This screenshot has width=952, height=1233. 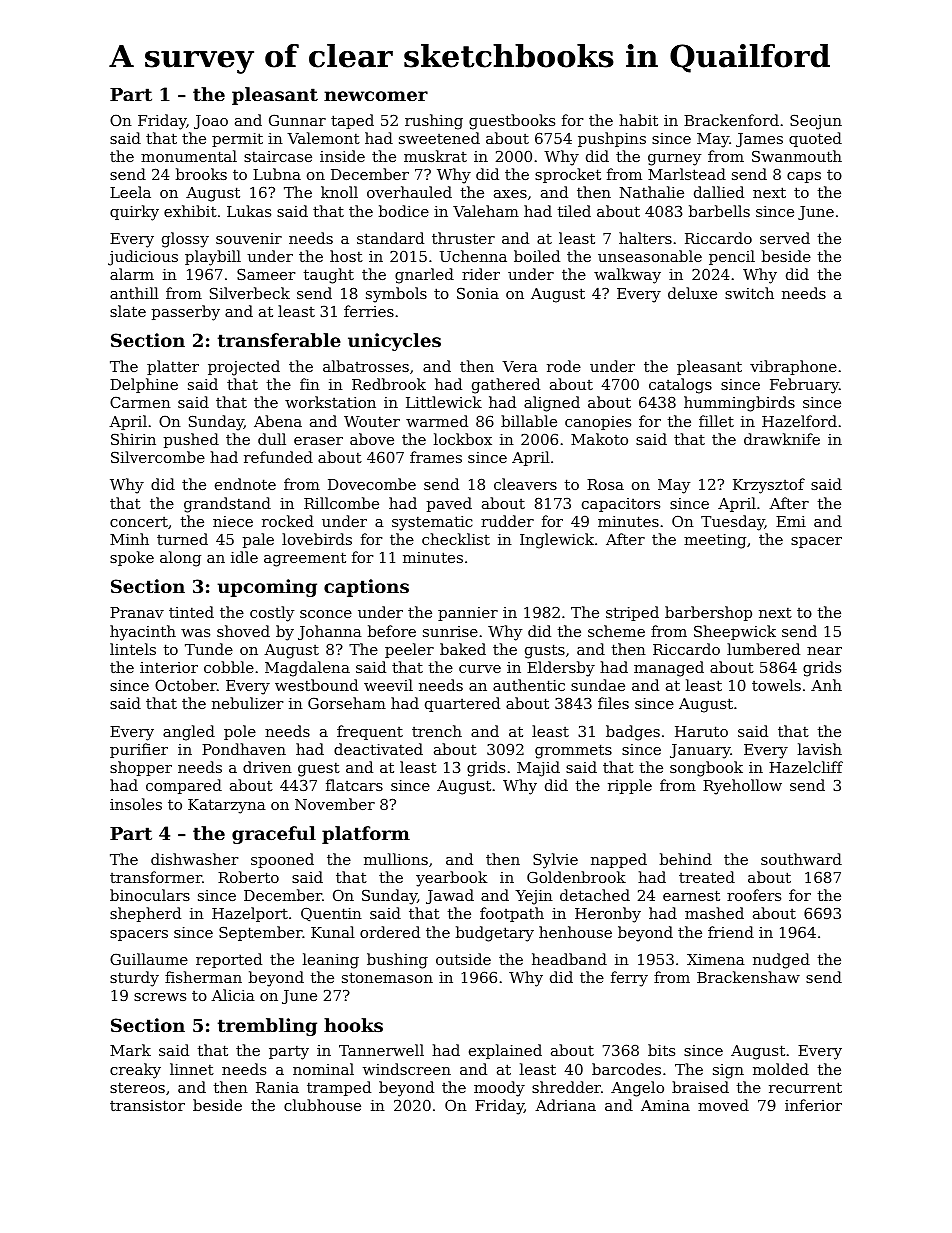 What do you see at coordinates (499, 1089) in the screenshot?
I see `moody` at bounding box center [499, 1089].
